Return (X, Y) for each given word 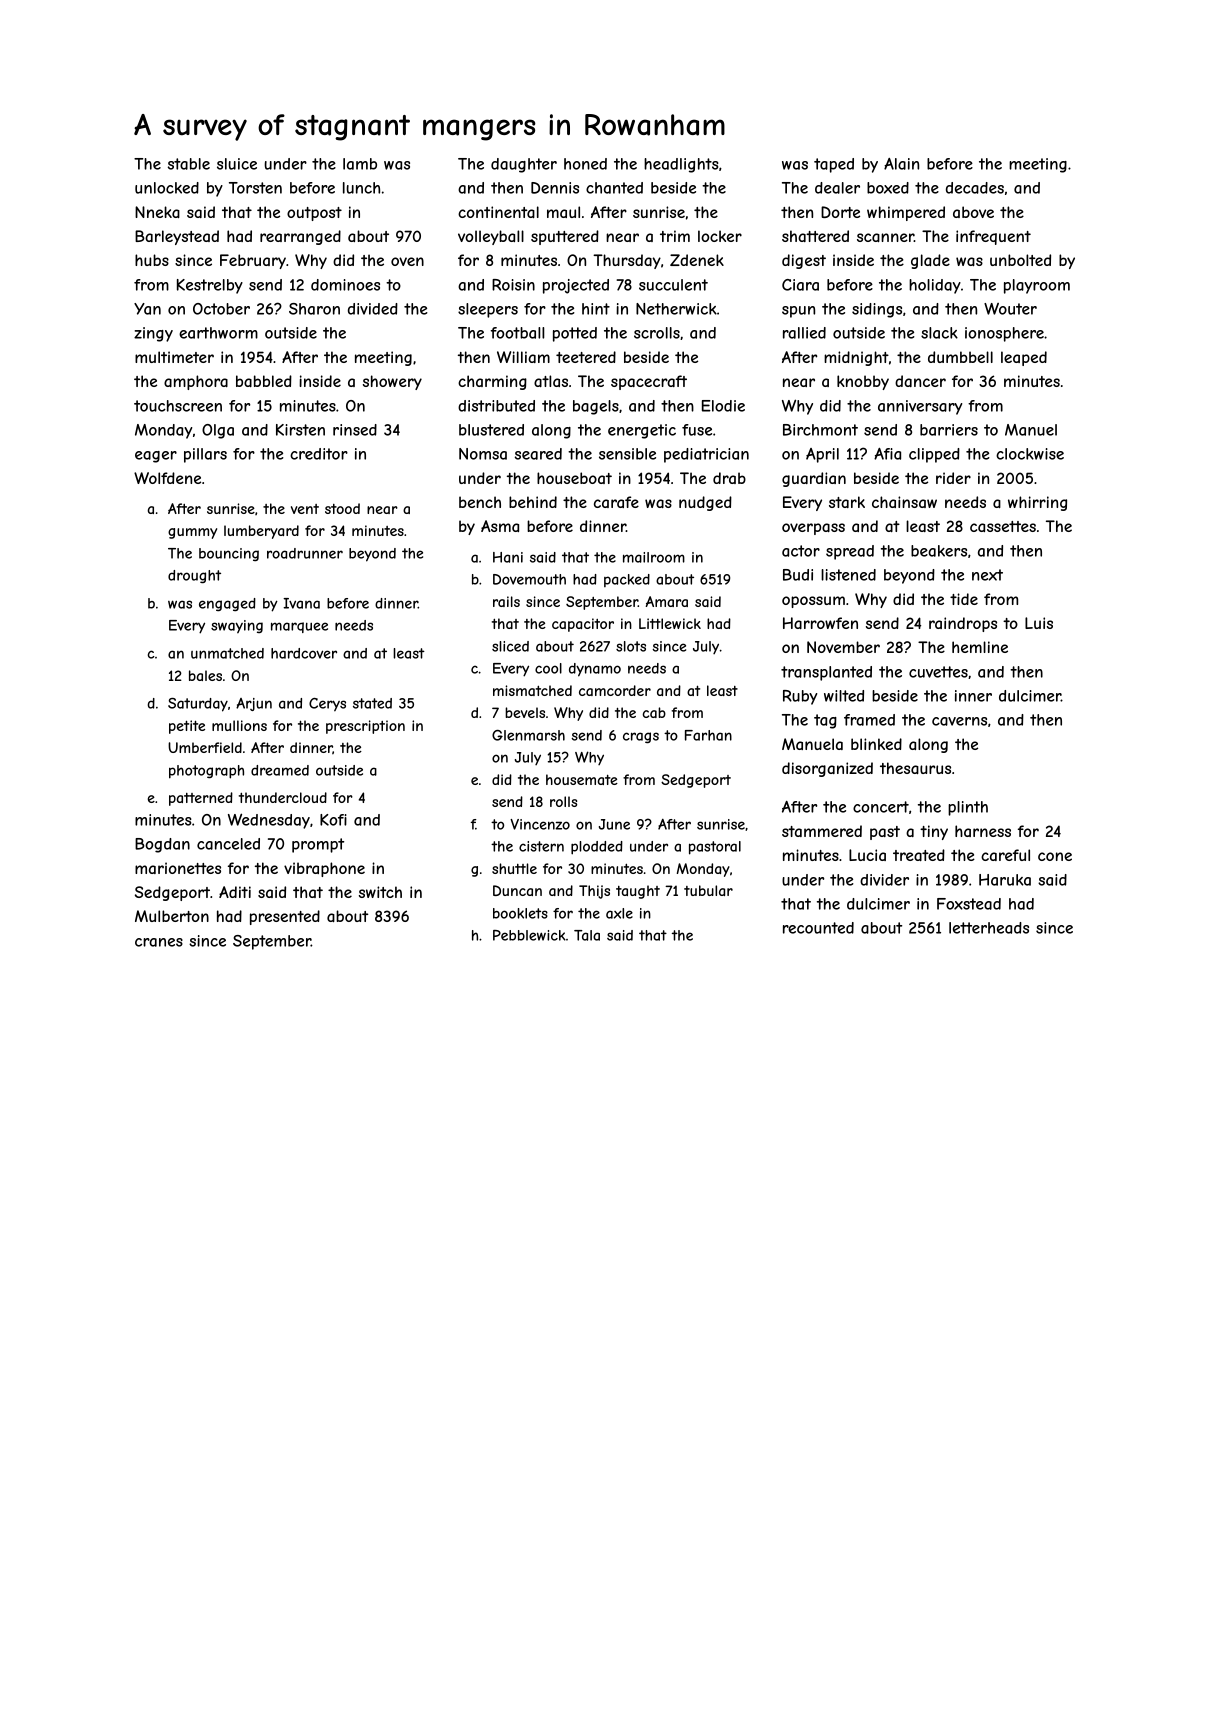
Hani (508, 557)
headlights (681, 165)
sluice (237, 164)
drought (194, 576)
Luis (1039, 623)
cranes (159, 942)
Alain (901, 164)
